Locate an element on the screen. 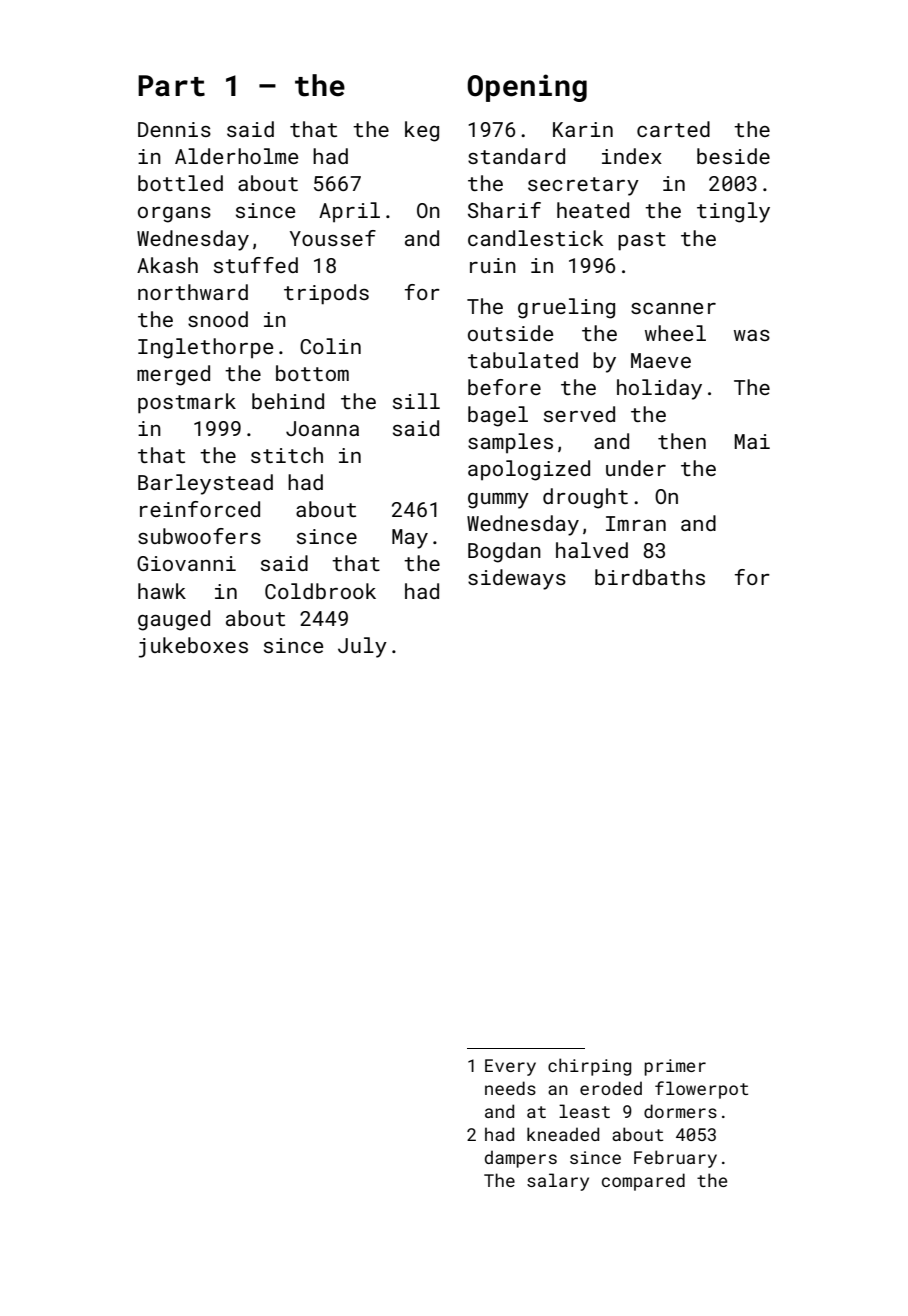 This screenshot has height=1316, width=908. needs is located at coordinates (510, 1088).
